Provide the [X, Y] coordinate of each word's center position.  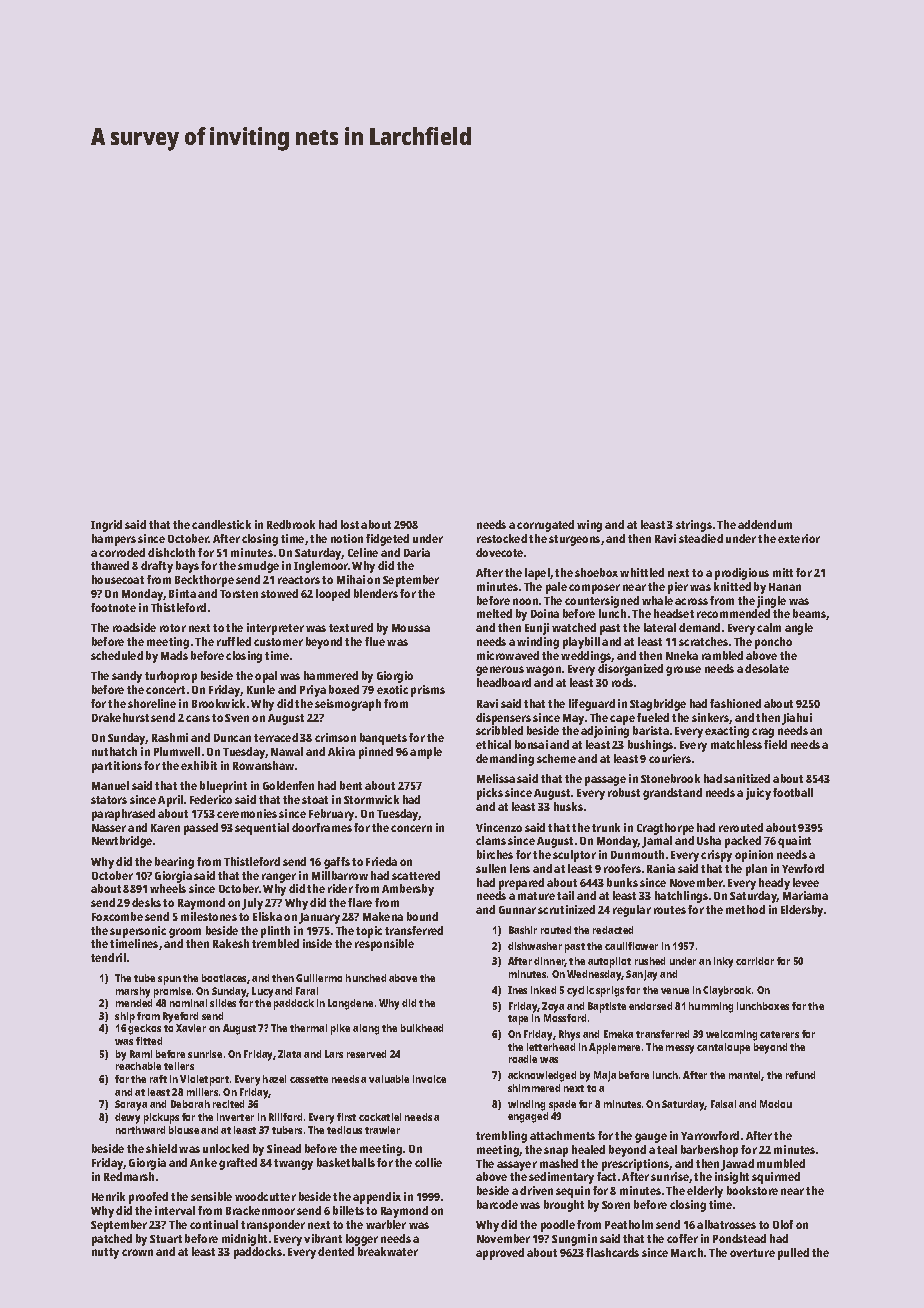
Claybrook [727, 991]
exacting [727, 732]
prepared [521, 884]
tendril [108, 957]
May [573, 719]
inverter [235, 1117]
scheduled [117, 655]
